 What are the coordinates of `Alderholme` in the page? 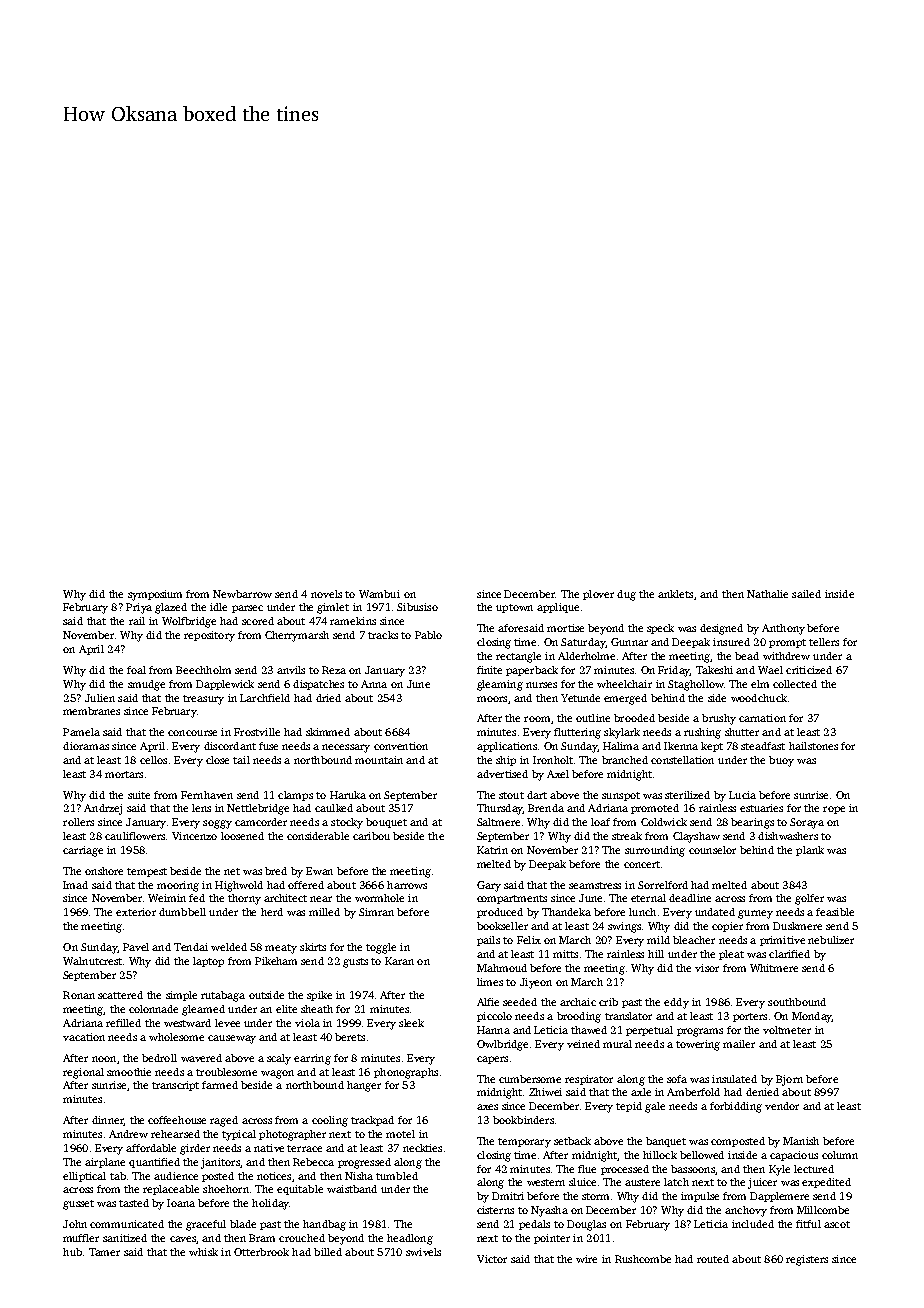 It's located at (586, 656).
